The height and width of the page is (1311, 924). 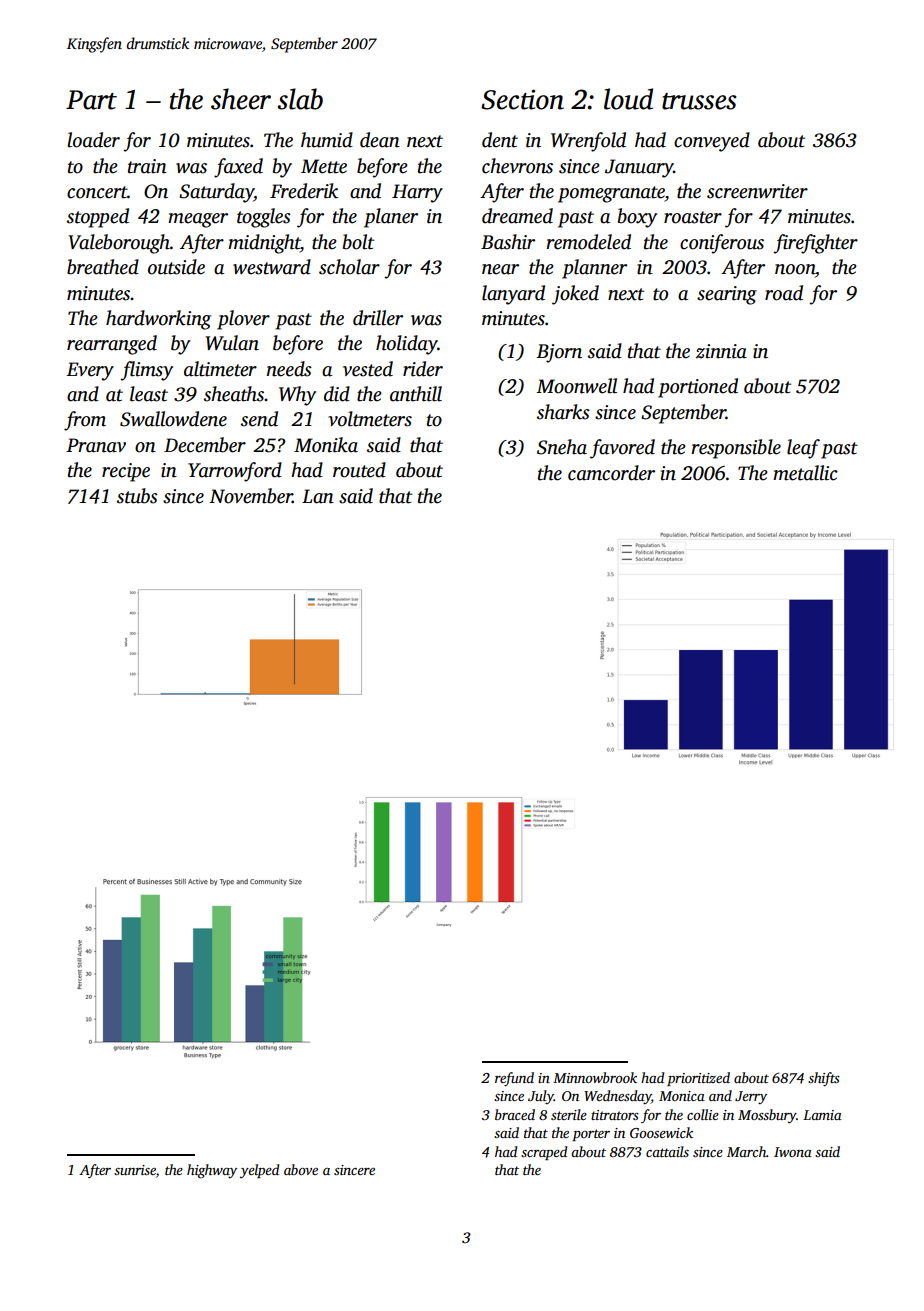 I want to click on stubs, so click(x=137, y=496).
